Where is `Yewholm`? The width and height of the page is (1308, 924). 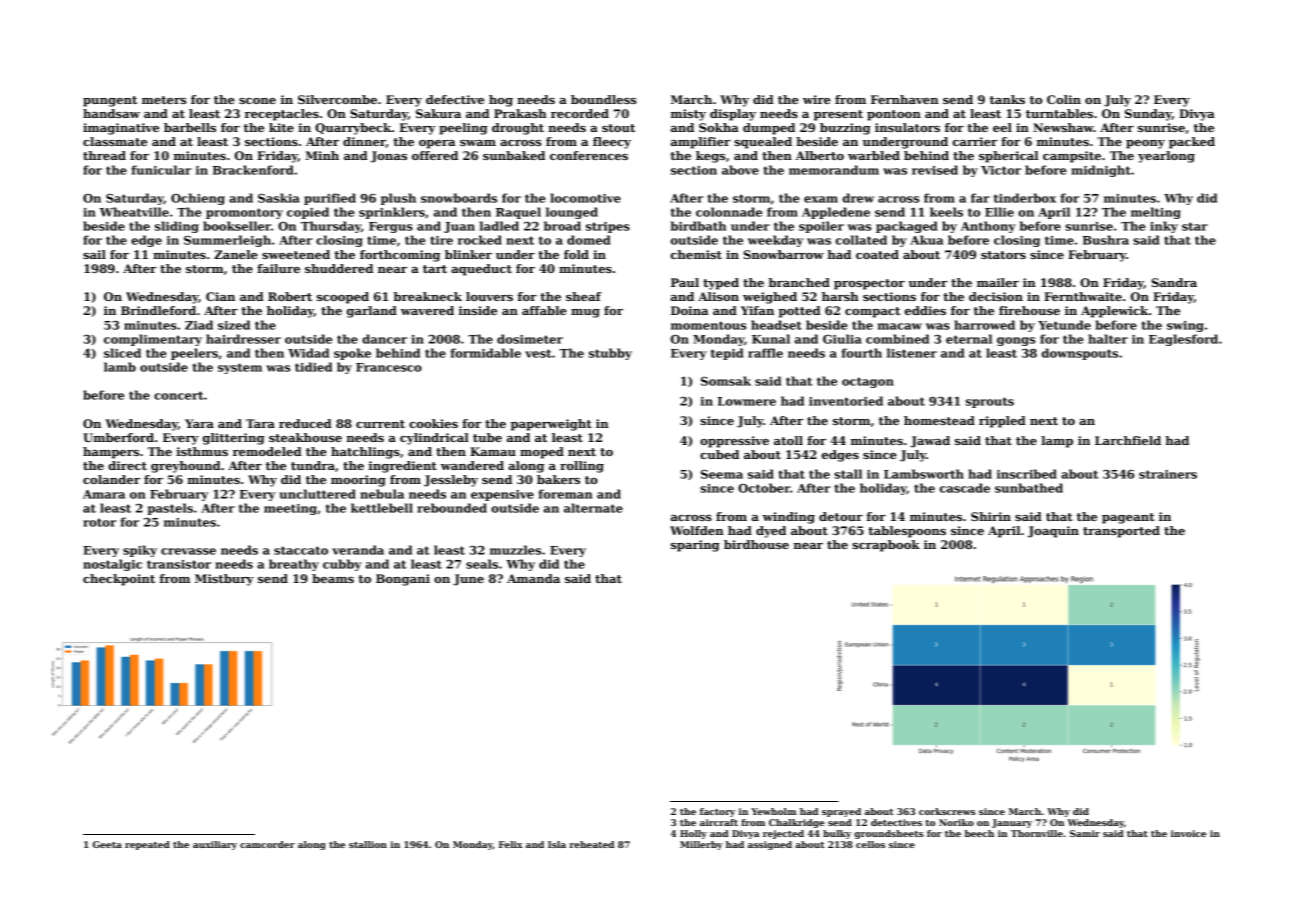
Yewholm is located at coordinates (773, 811).
